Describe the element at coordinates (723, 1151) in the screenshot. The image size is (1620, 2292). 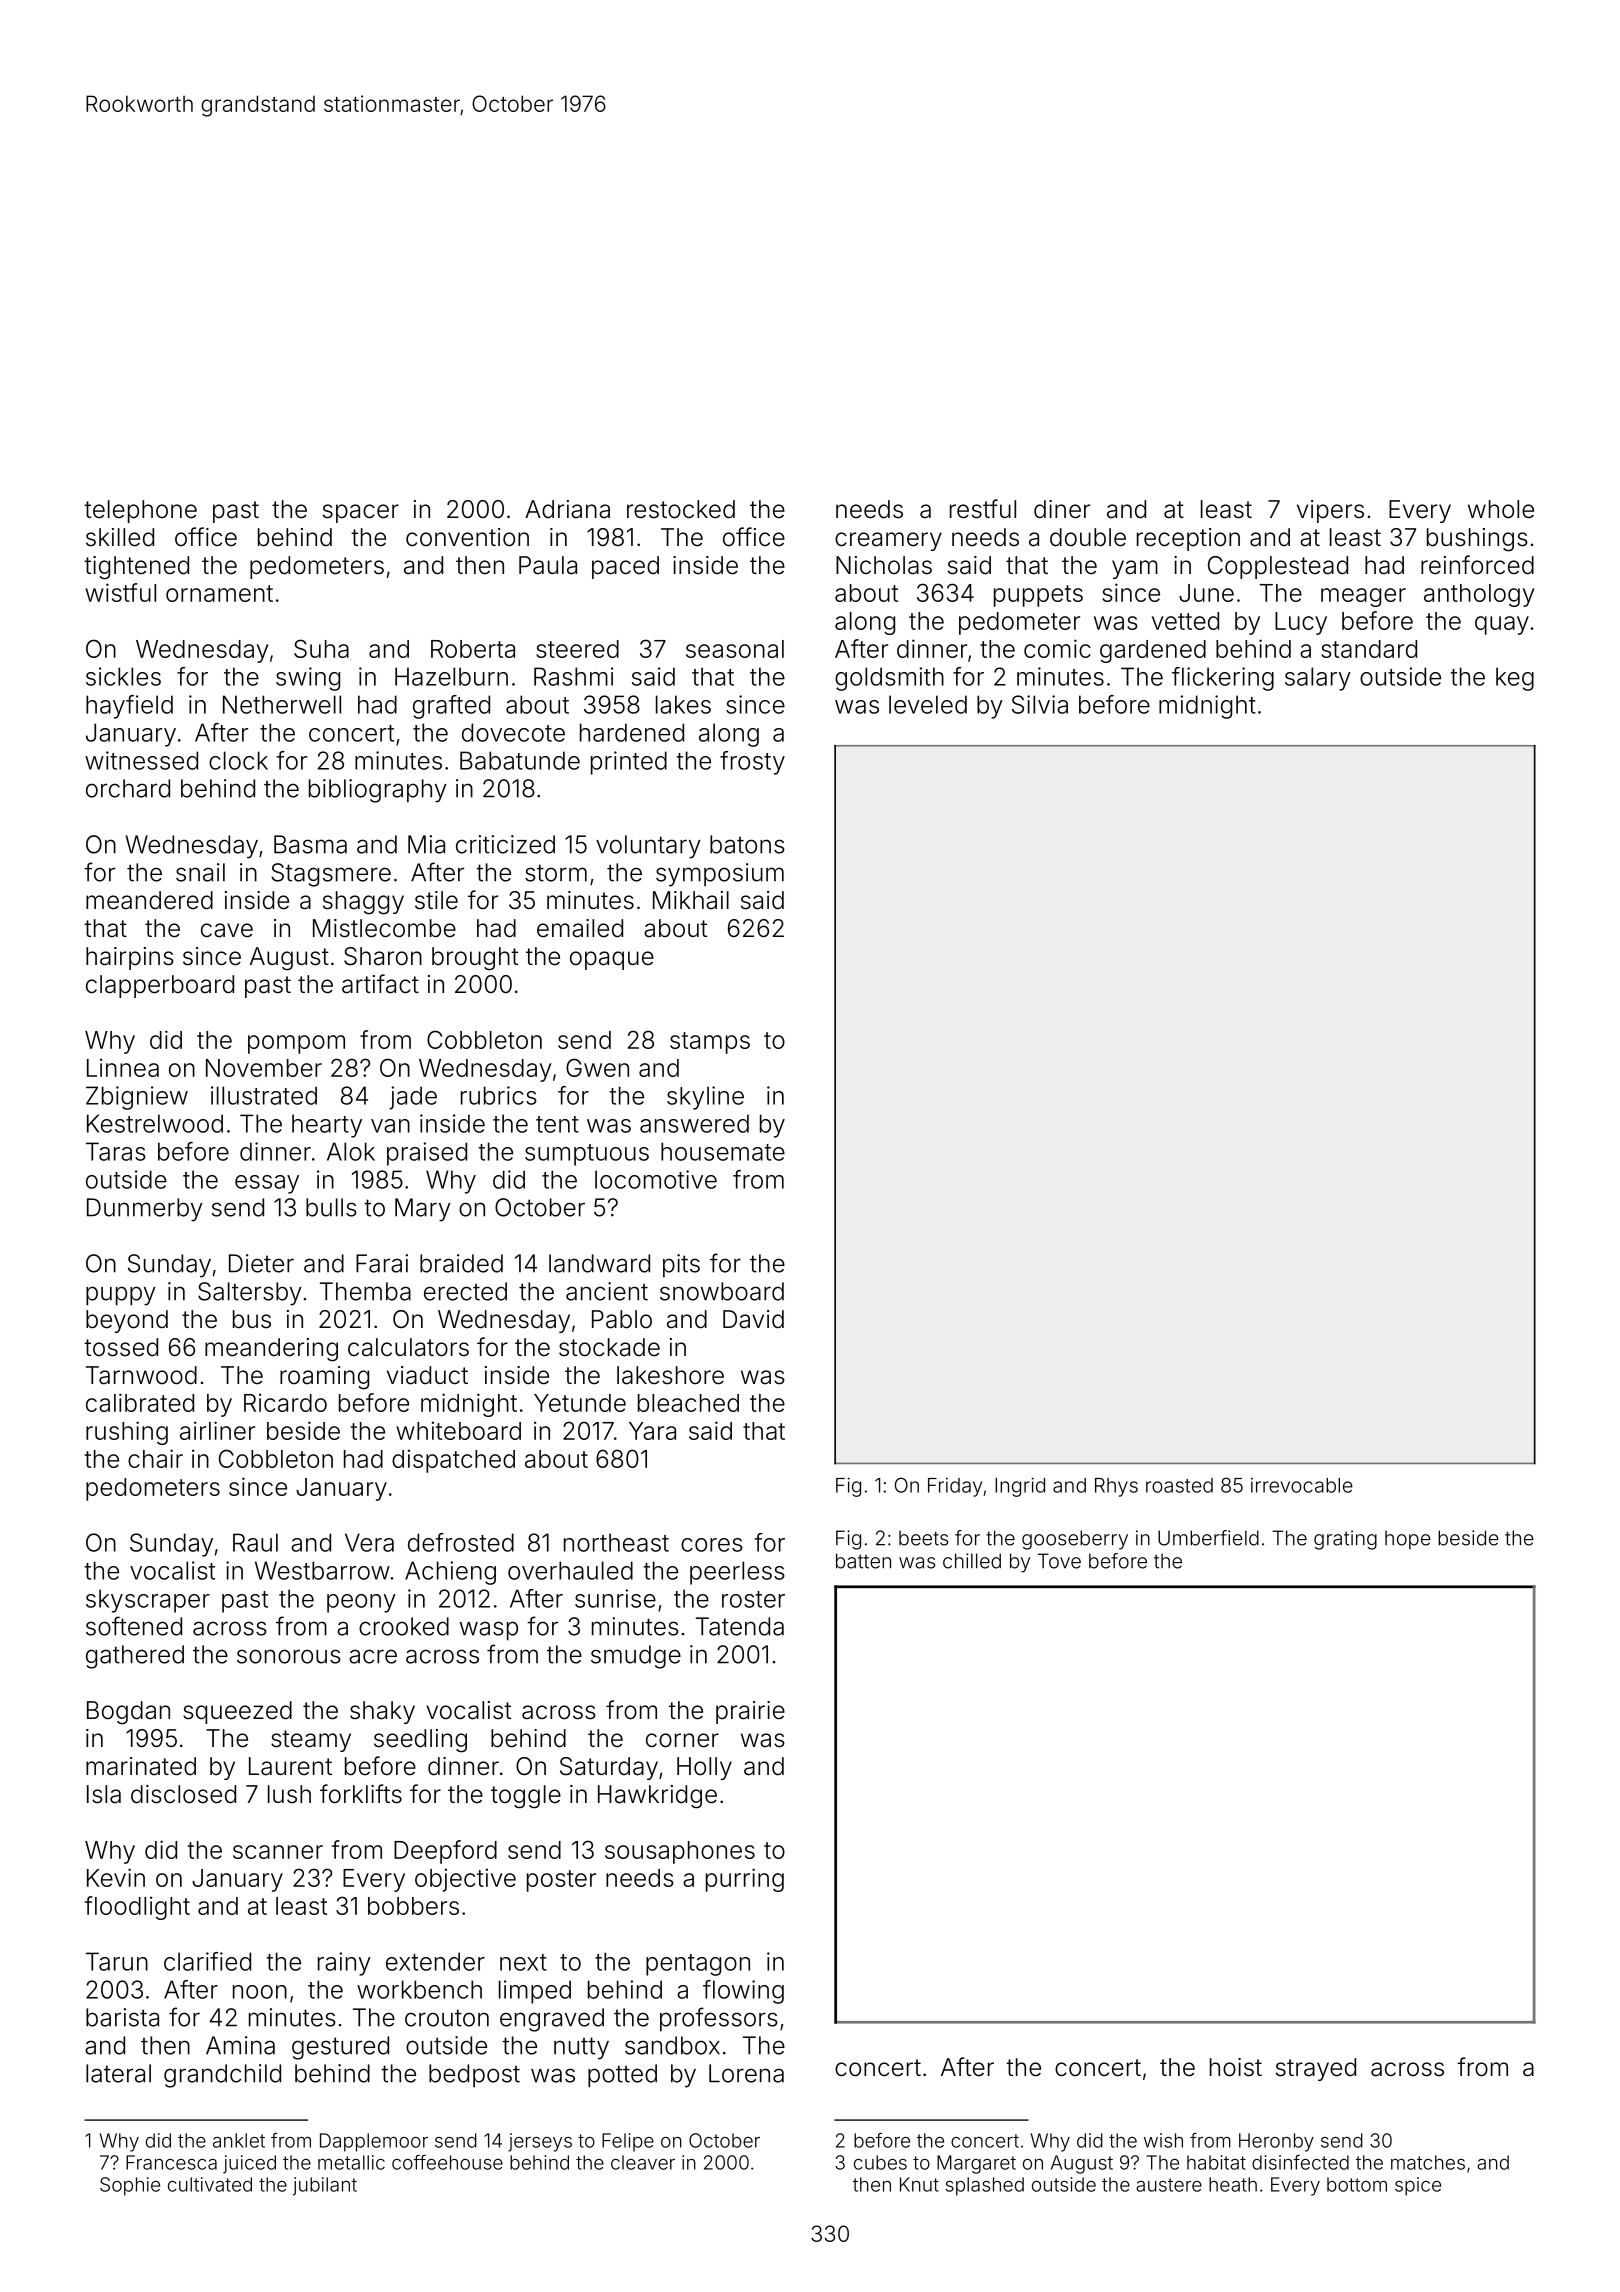
I see `housemate` at that location.
